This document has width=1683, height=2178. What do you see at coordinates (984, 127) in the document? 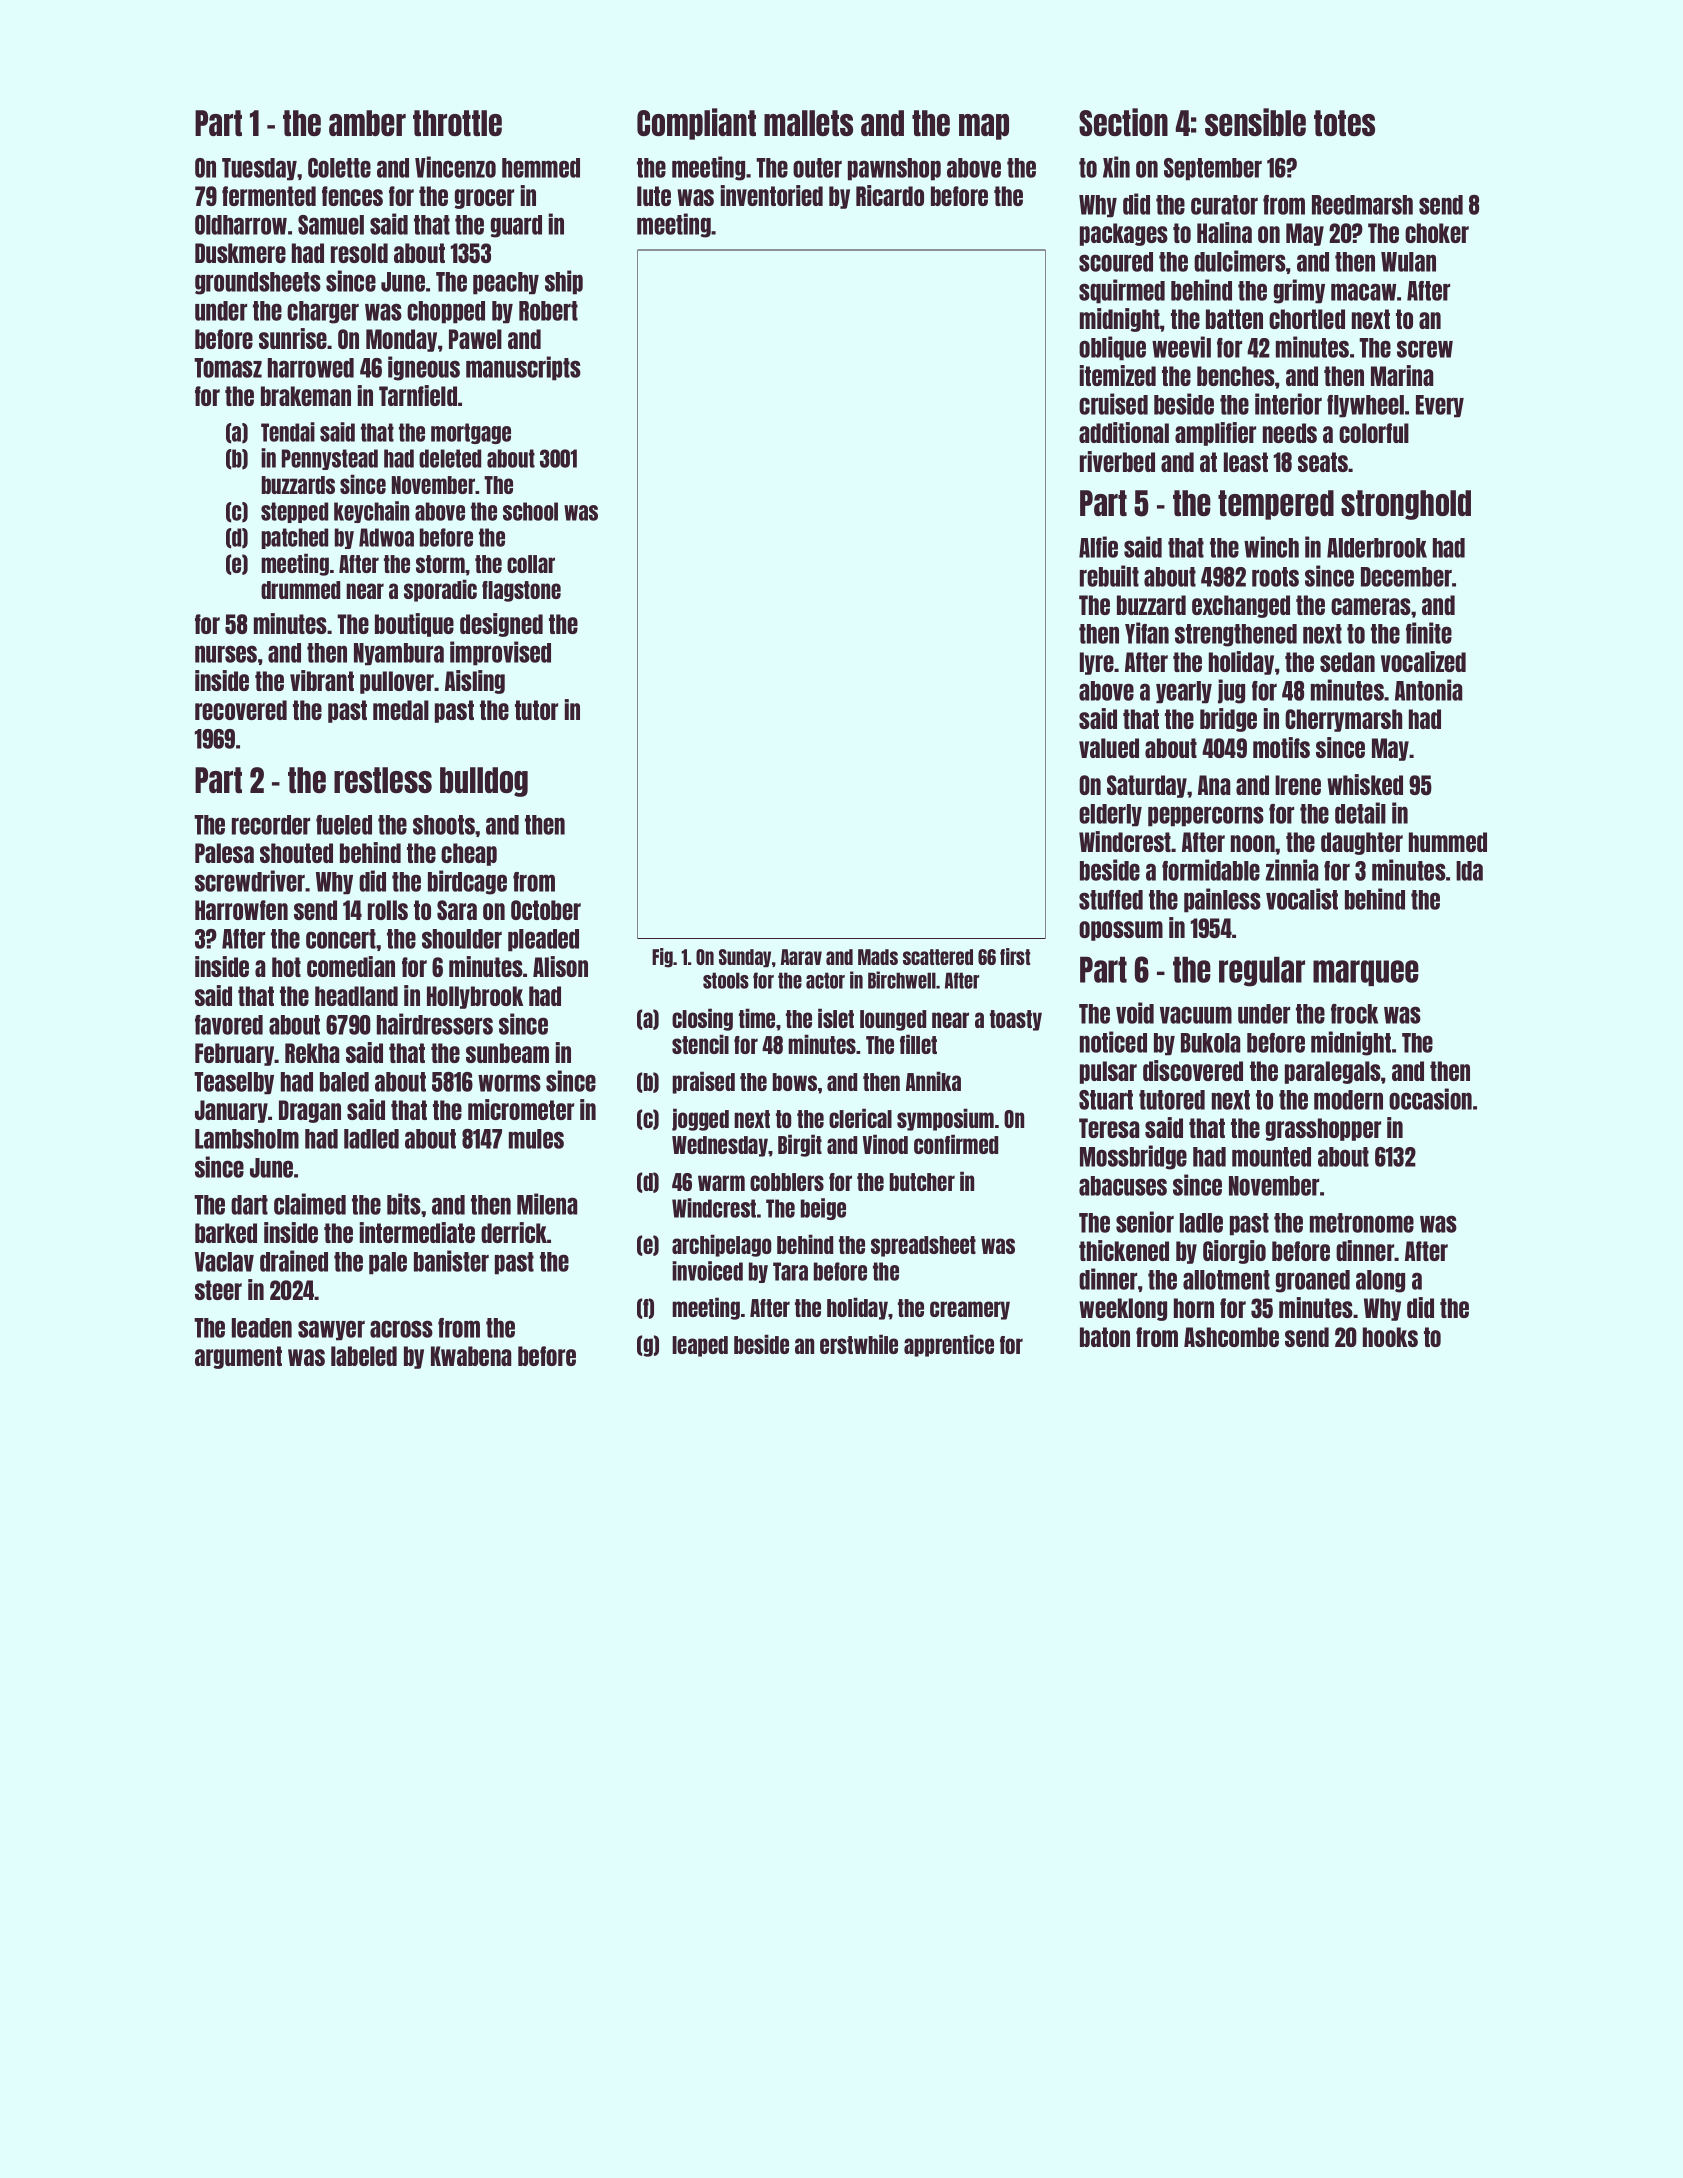
I see `map` at bounding box center [984, 127].
